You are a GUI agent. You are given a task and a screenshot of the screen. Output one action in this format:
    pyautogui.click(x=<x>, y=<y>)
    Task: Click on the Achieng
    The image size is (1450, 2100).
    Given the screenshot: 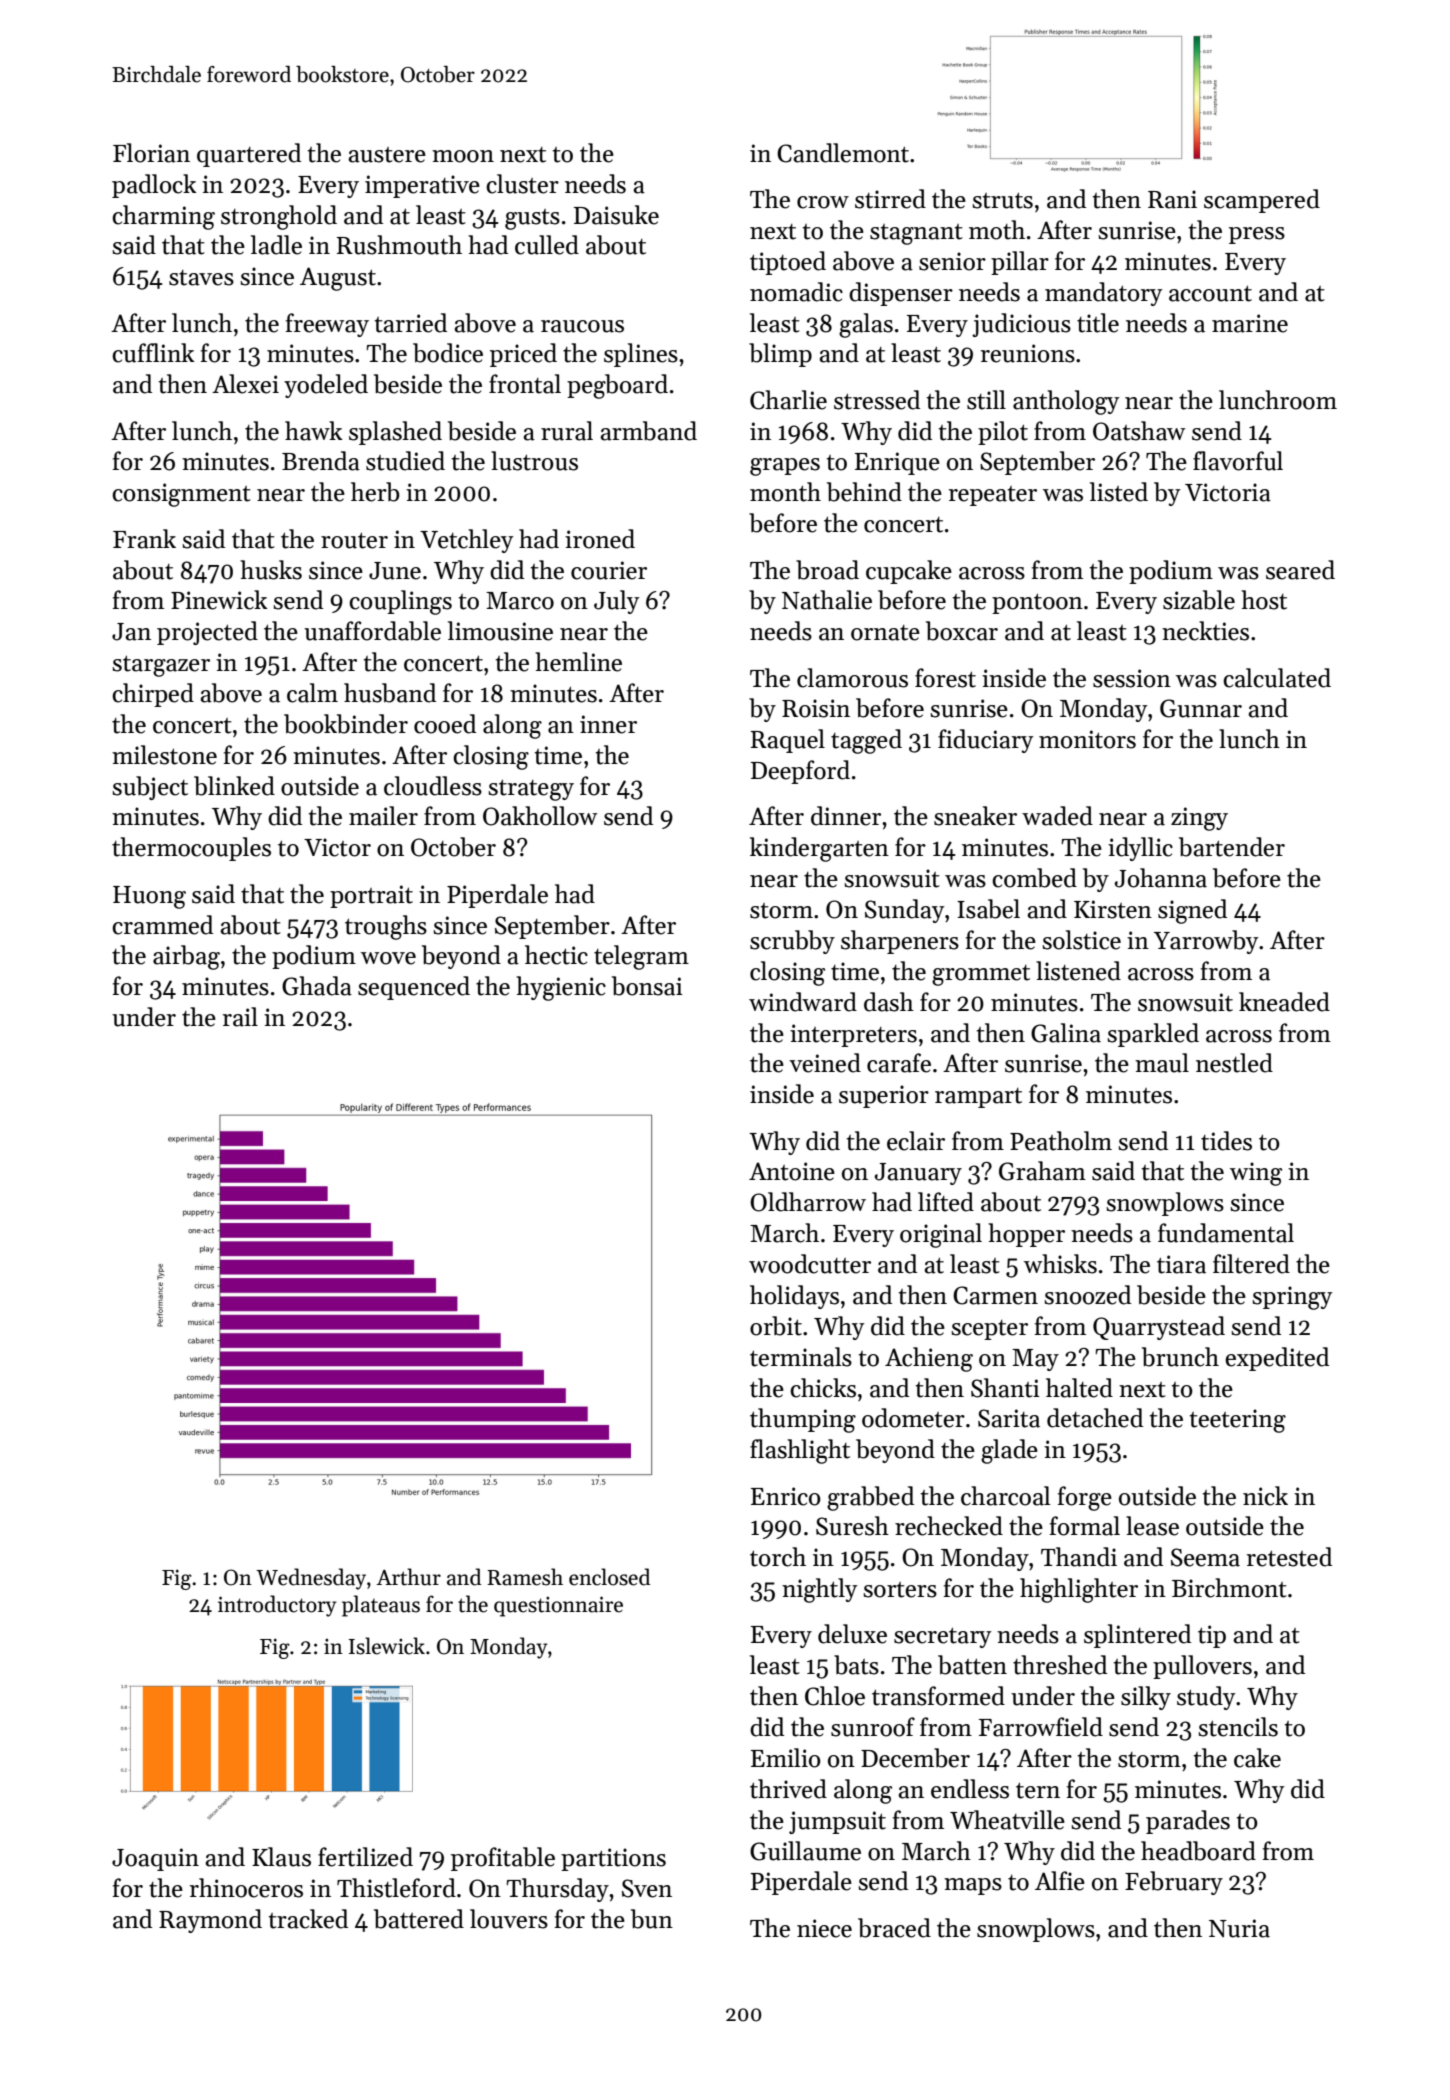 What is the action you would take?
    pyautogui.click(x=929, y=1359)
